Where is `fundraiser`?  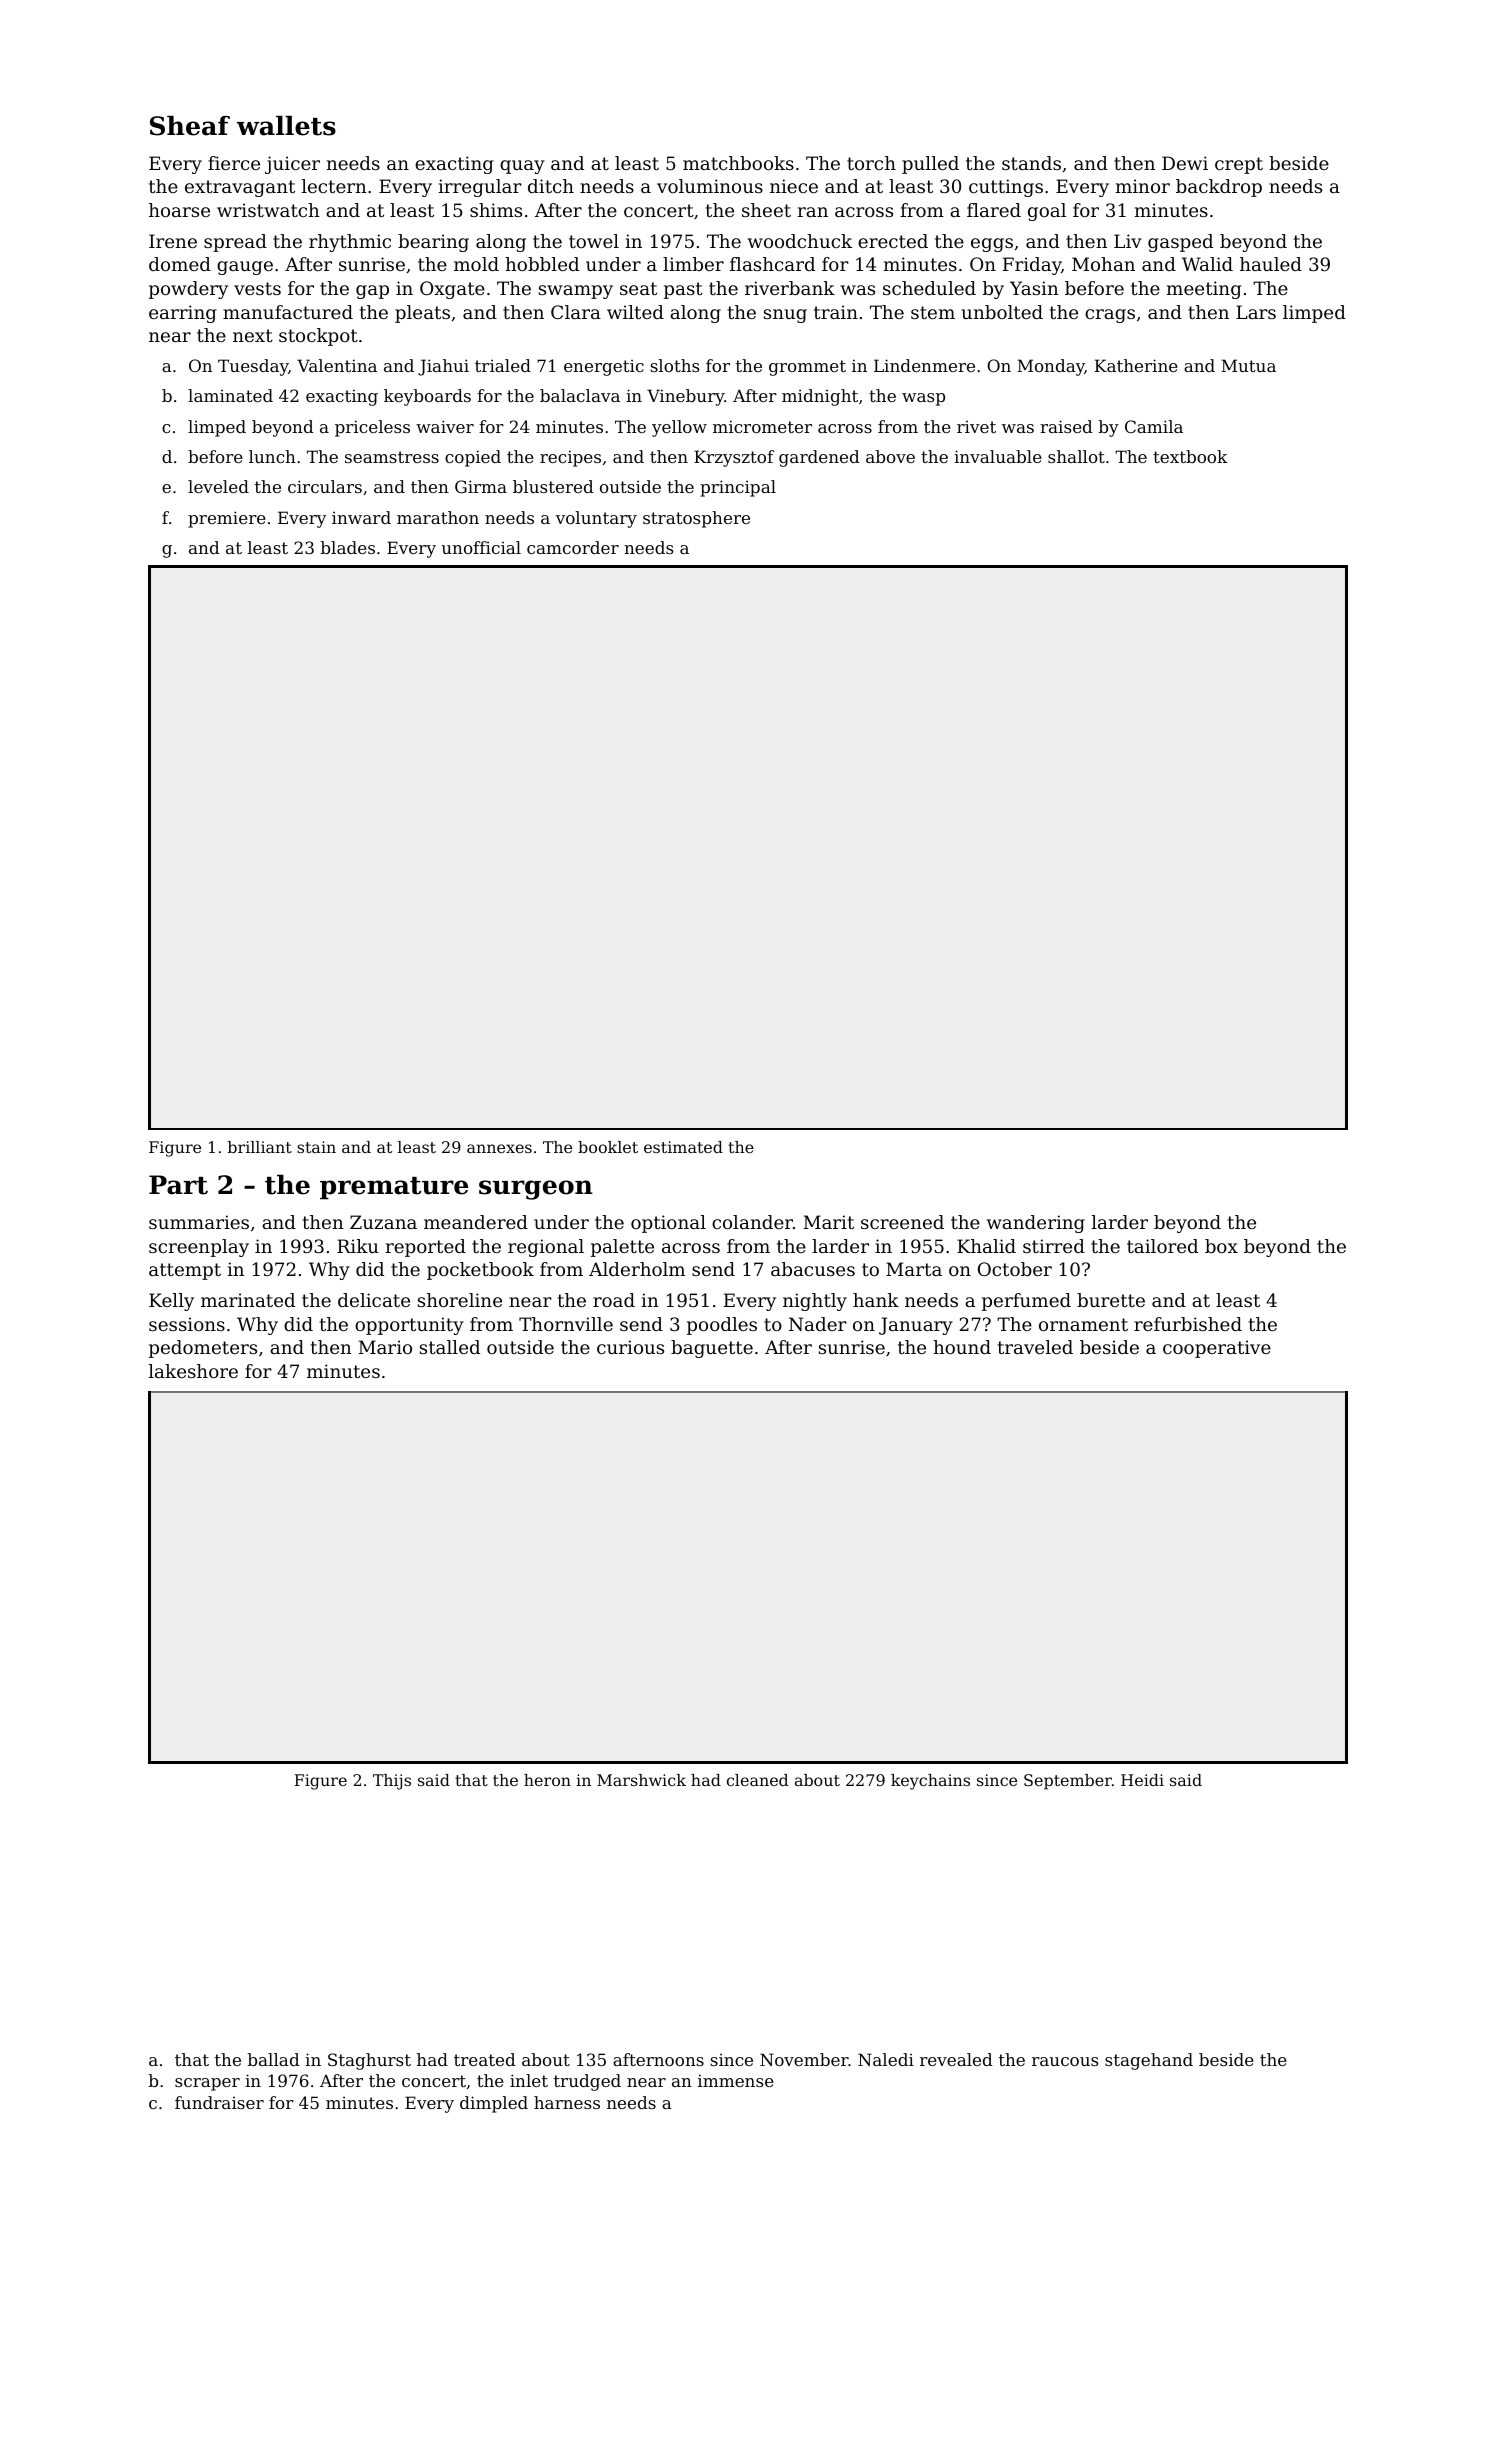 fundraiser is located at coordinates (219, 2102).
